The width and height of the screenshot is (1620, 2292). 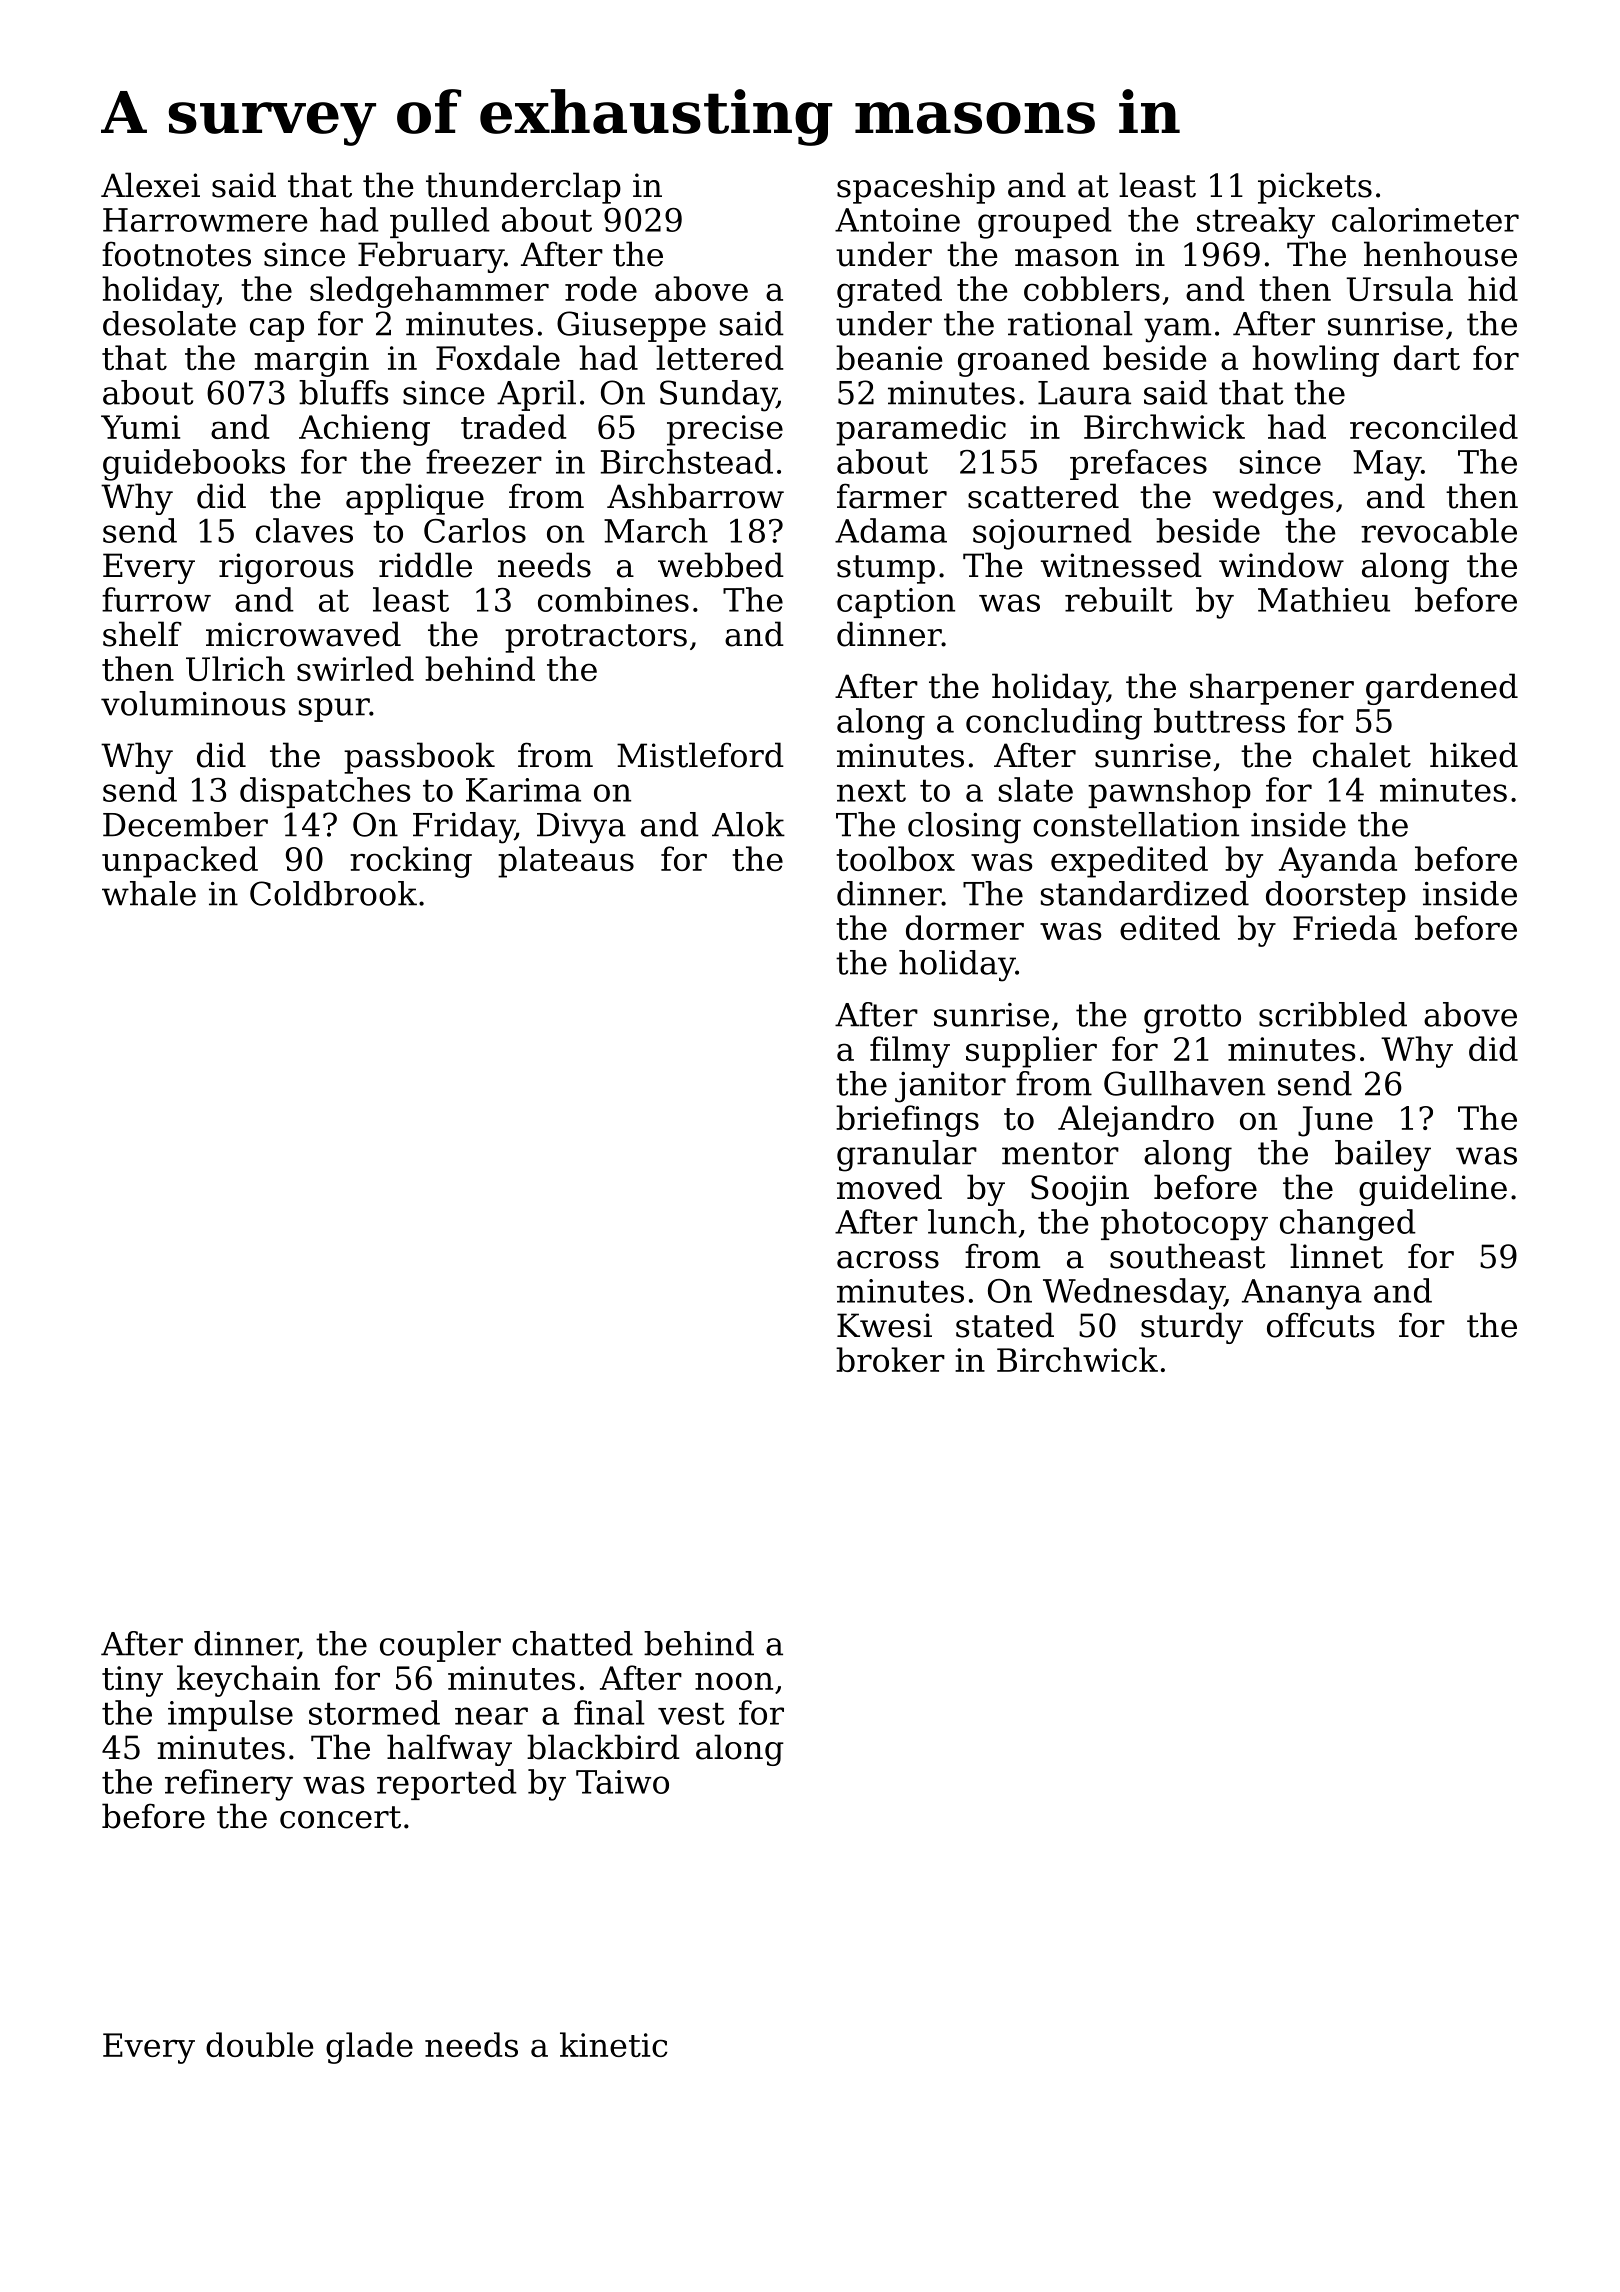 What do you see at coordinates (700, 755) in the screenshot?
I see `Mistleford` at bounding box center [700, 755].
